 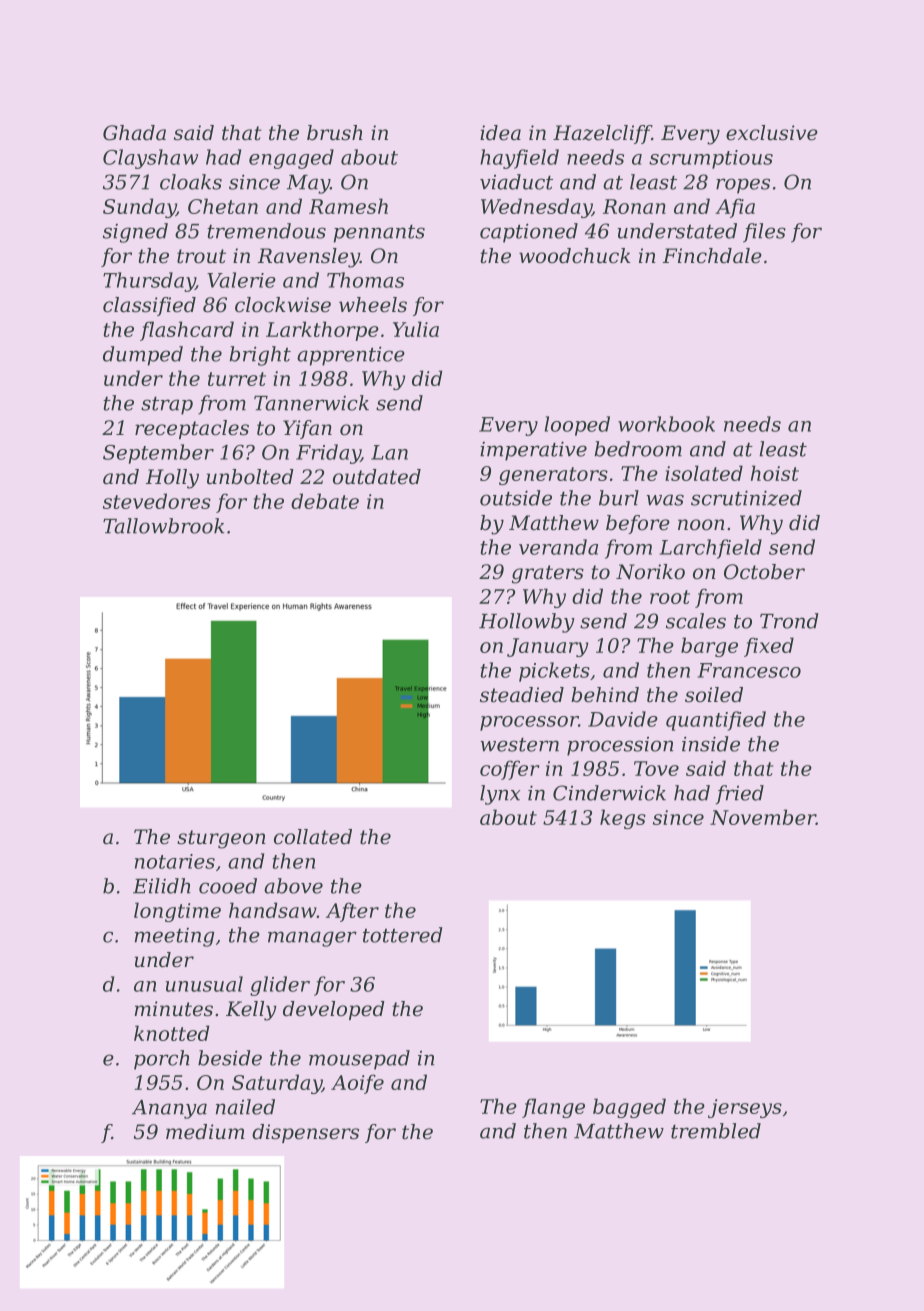 What do you see at coordinates (163, 526) in the document?
I see `Tallowbrook` at bounding box center [163, 526].
